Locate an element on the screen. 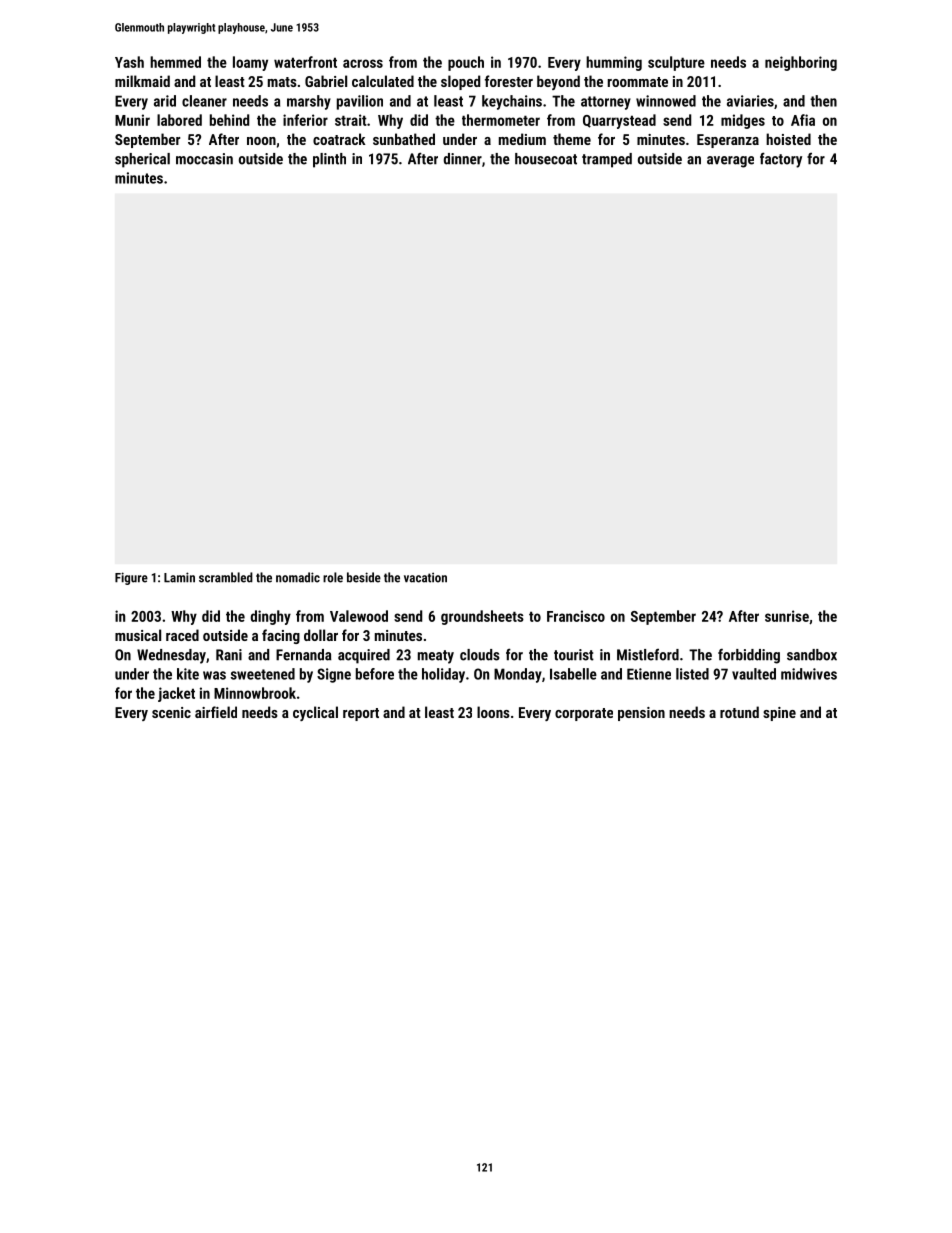 The height and width of the screenshot is (1233, 952). neighboring is located at coordinates (801, 63).
